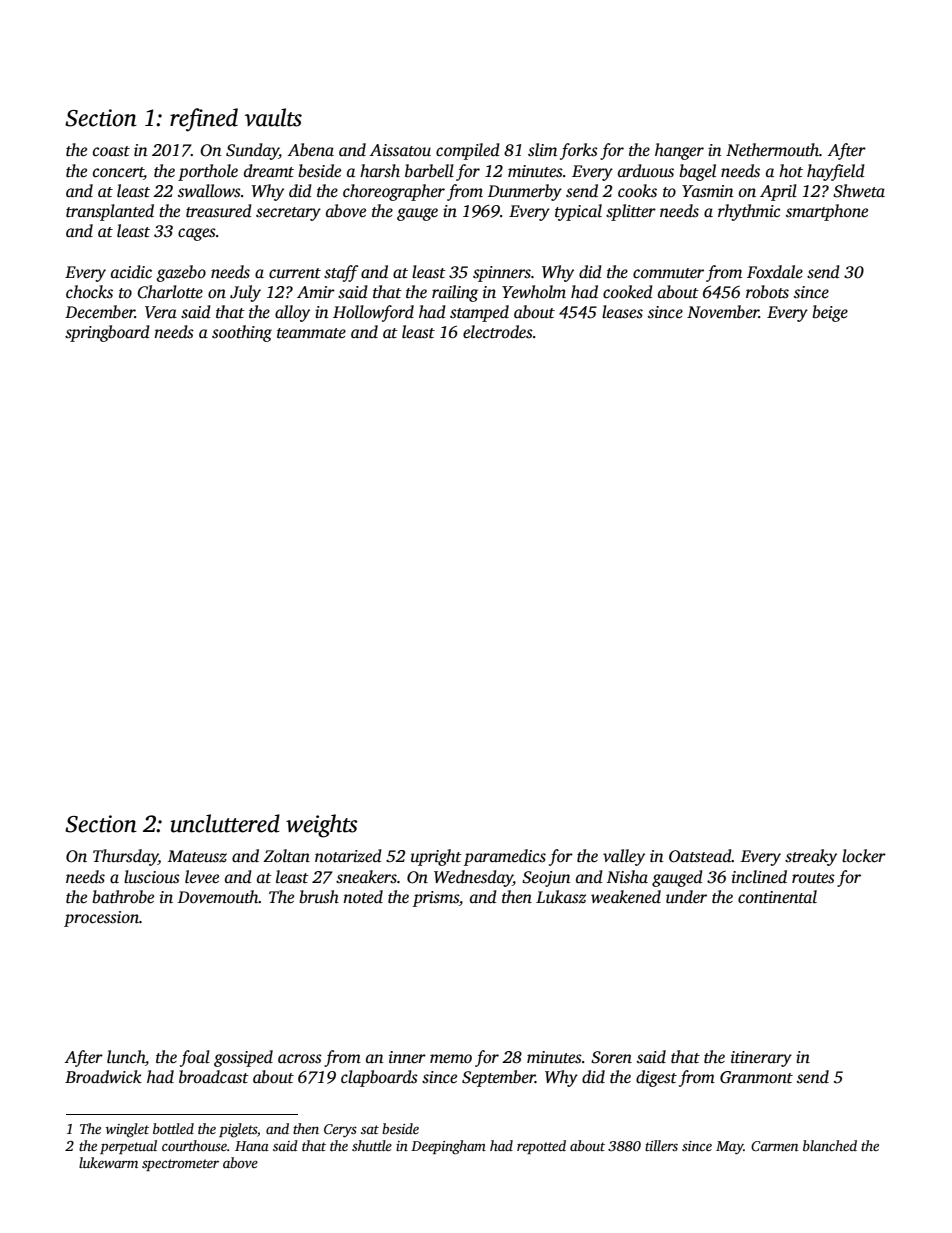  Describe the element at coordinates (311, 333) in the screenshot. I see `teammate` at that location.
